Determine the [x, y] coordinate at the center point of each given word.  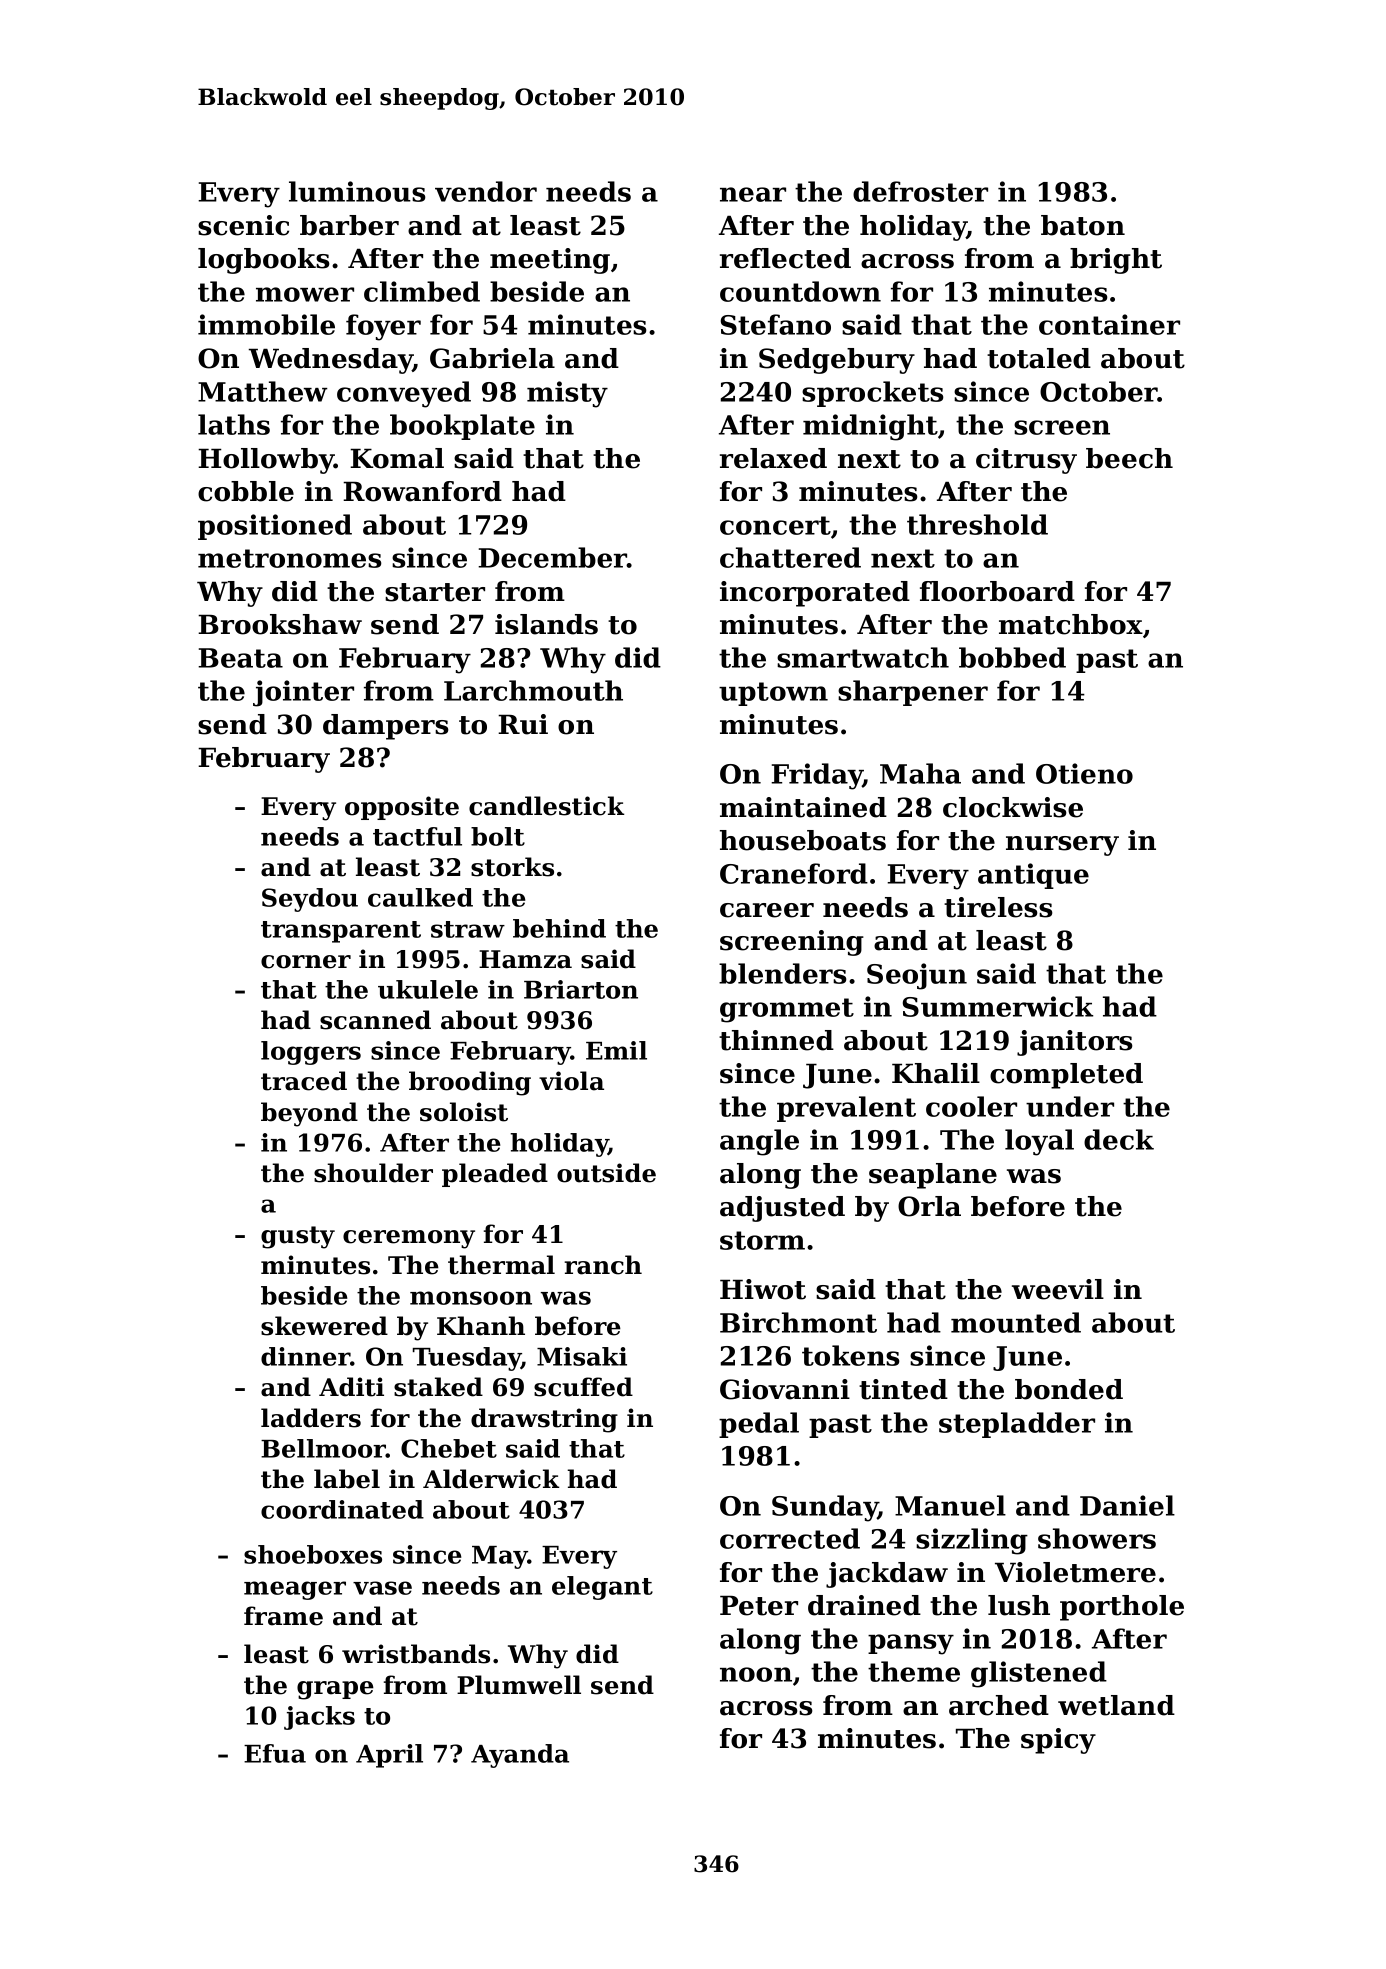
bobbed [1012, 657]
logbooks [264, 261]
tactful [417, 836]
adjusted [782, 1209]
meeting [550, 261]
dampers [386, 727]
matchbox [1071, 624]
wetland [1116, 1705]
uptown [773, 694]
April [389, 1756]
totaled [1039, 358]
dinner [306, 1356]
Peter [759, 1606]
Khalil [936, 1073]
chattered [790, 557]
